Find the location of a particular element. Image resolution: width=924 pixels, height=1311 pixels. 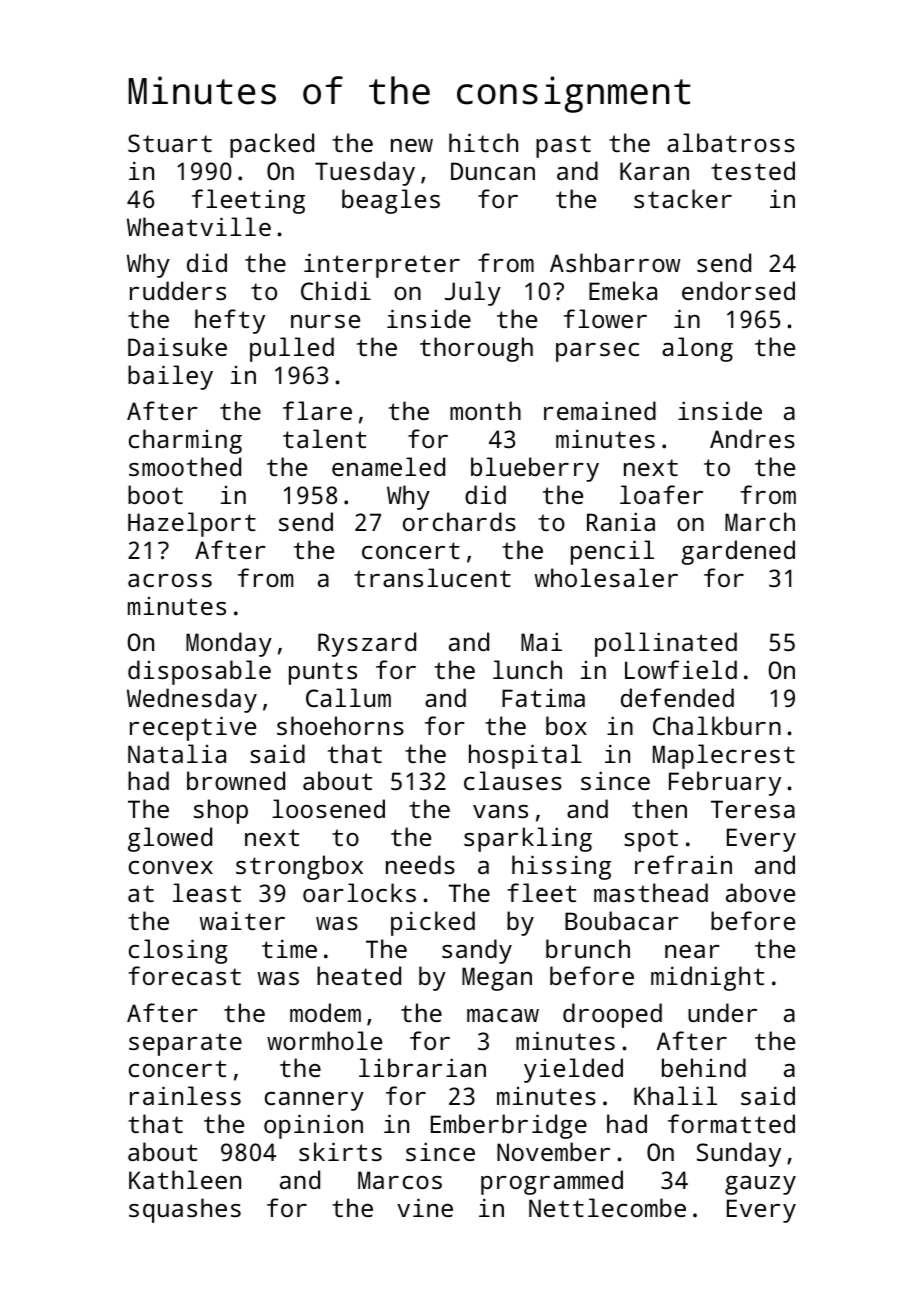

rudders is located at coordinates (178, 290).
